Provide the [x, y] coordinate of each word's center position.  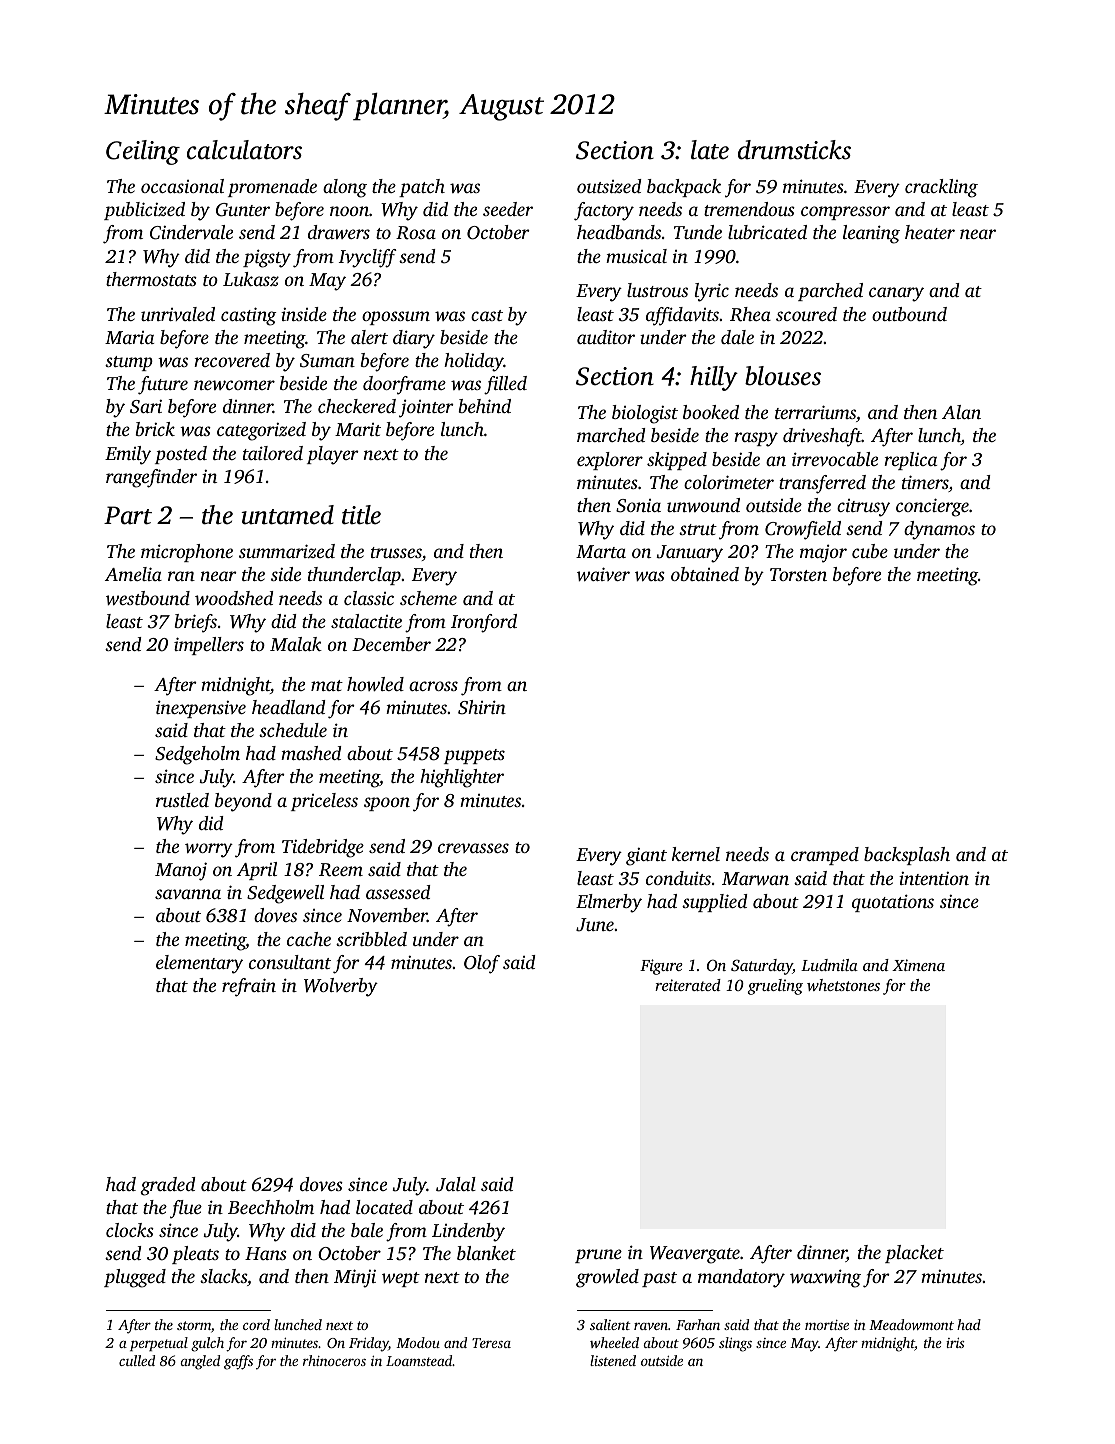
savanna [188, 894]
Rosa [416, 233]
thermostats [151, 279]
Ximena [918, 965]
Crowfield [803, 530]
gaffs [238, 1362]
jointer [426, 408]
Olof [482, 964]
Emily [128, 455]
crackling [941, 188]
